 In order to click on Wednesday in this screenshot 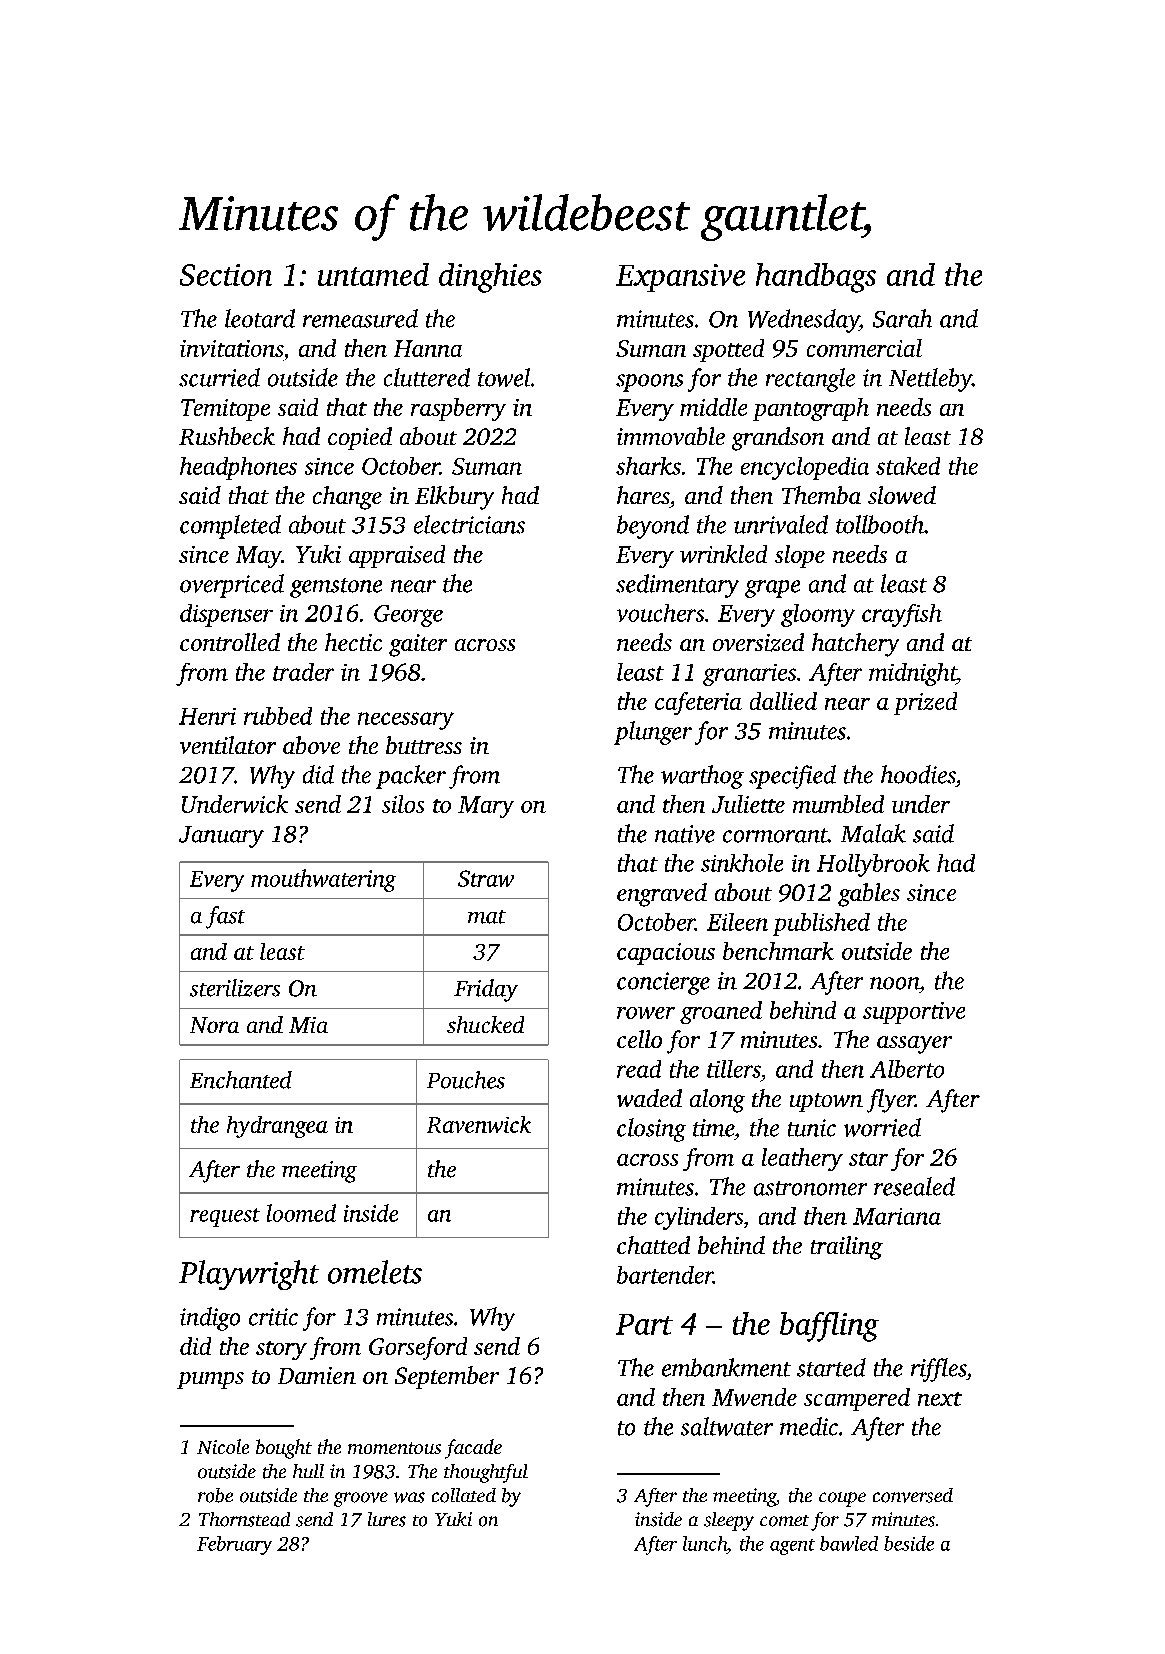, I will do `click(803, 321)`.
